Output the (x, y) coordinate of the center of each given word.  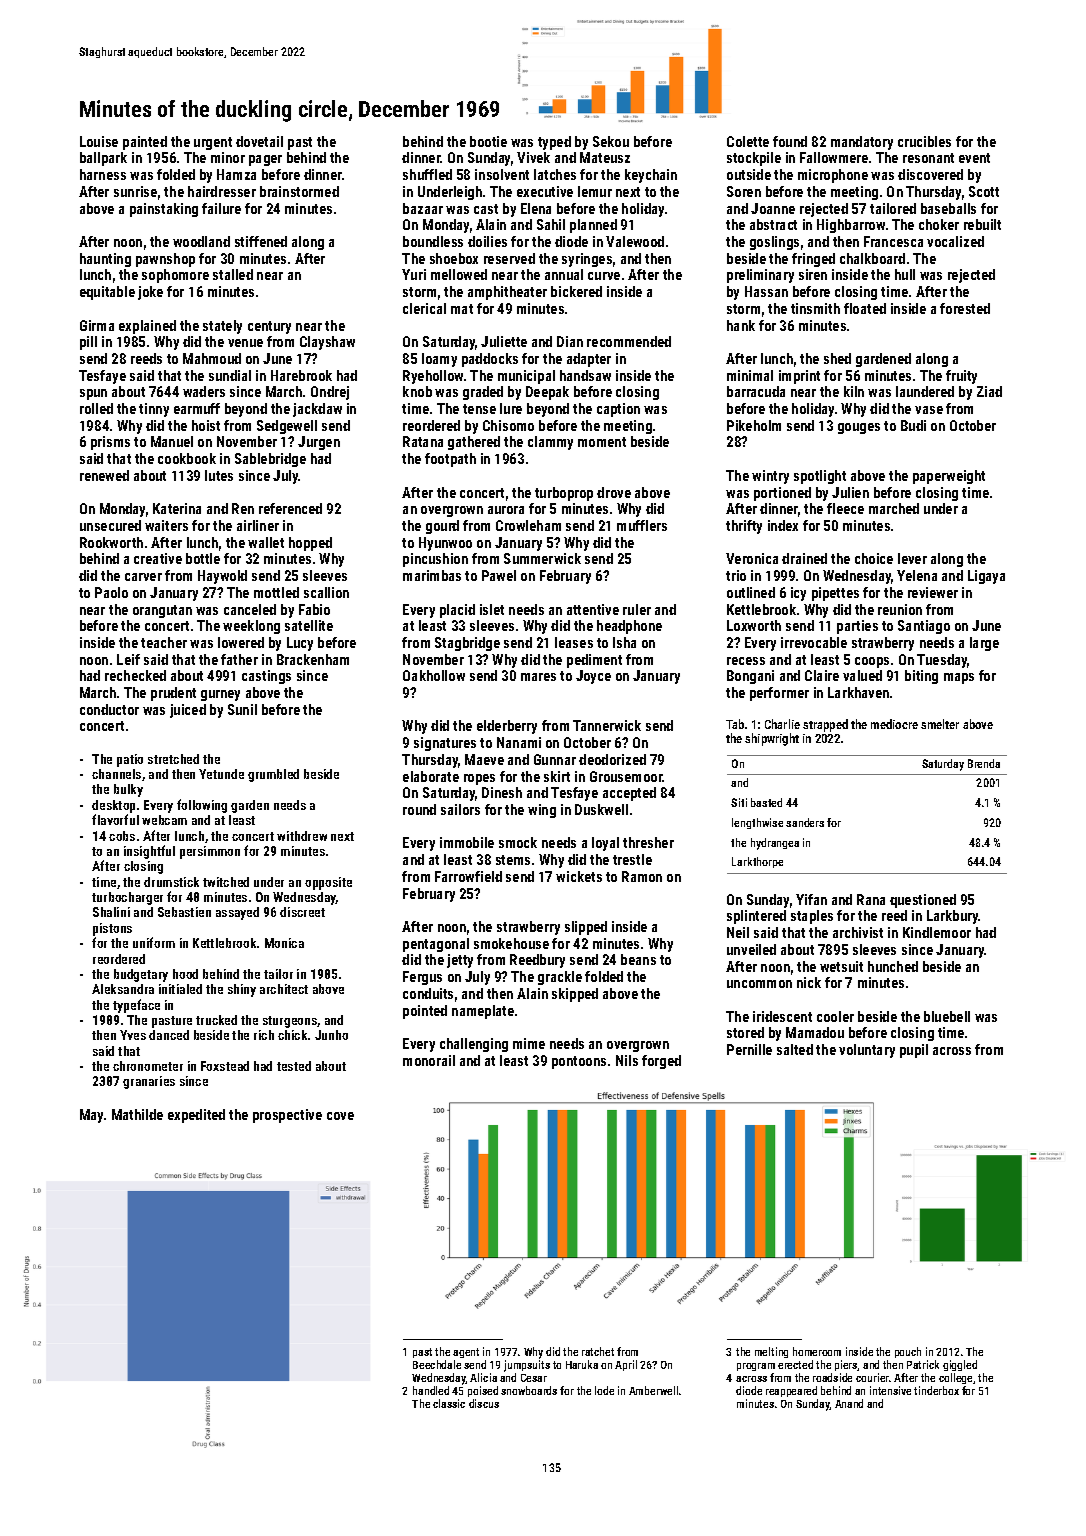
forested (965, 308)
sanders (805, 822)
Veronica (752, 558)
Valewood (635, 241)
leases (574, 642)
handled (431, 1390)
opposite (328, 883)
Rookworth (111, 542)
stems (513, 860)
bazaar (423, 208)
